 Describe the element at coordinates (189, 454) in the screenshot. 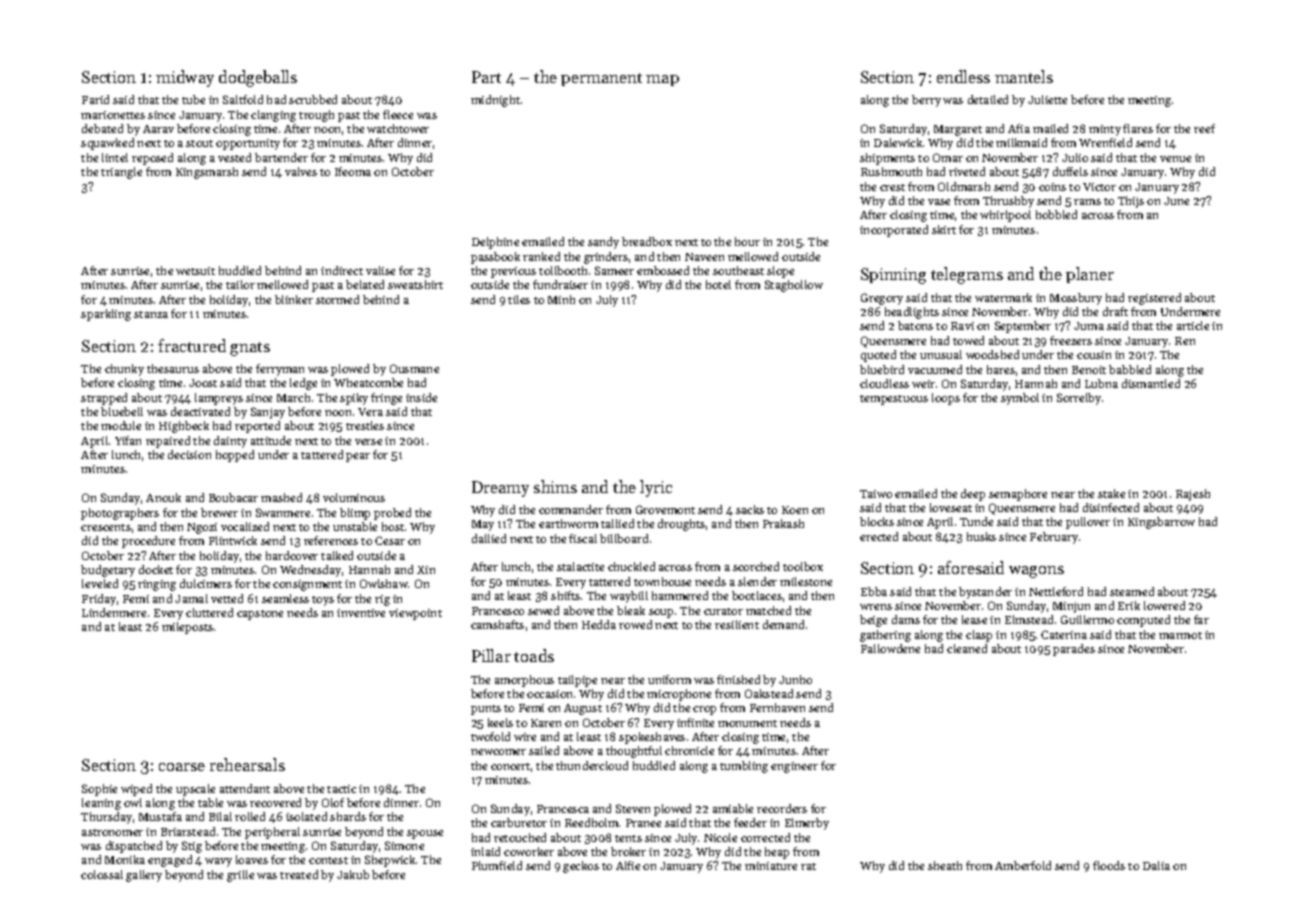

I see `decision` at that location.
